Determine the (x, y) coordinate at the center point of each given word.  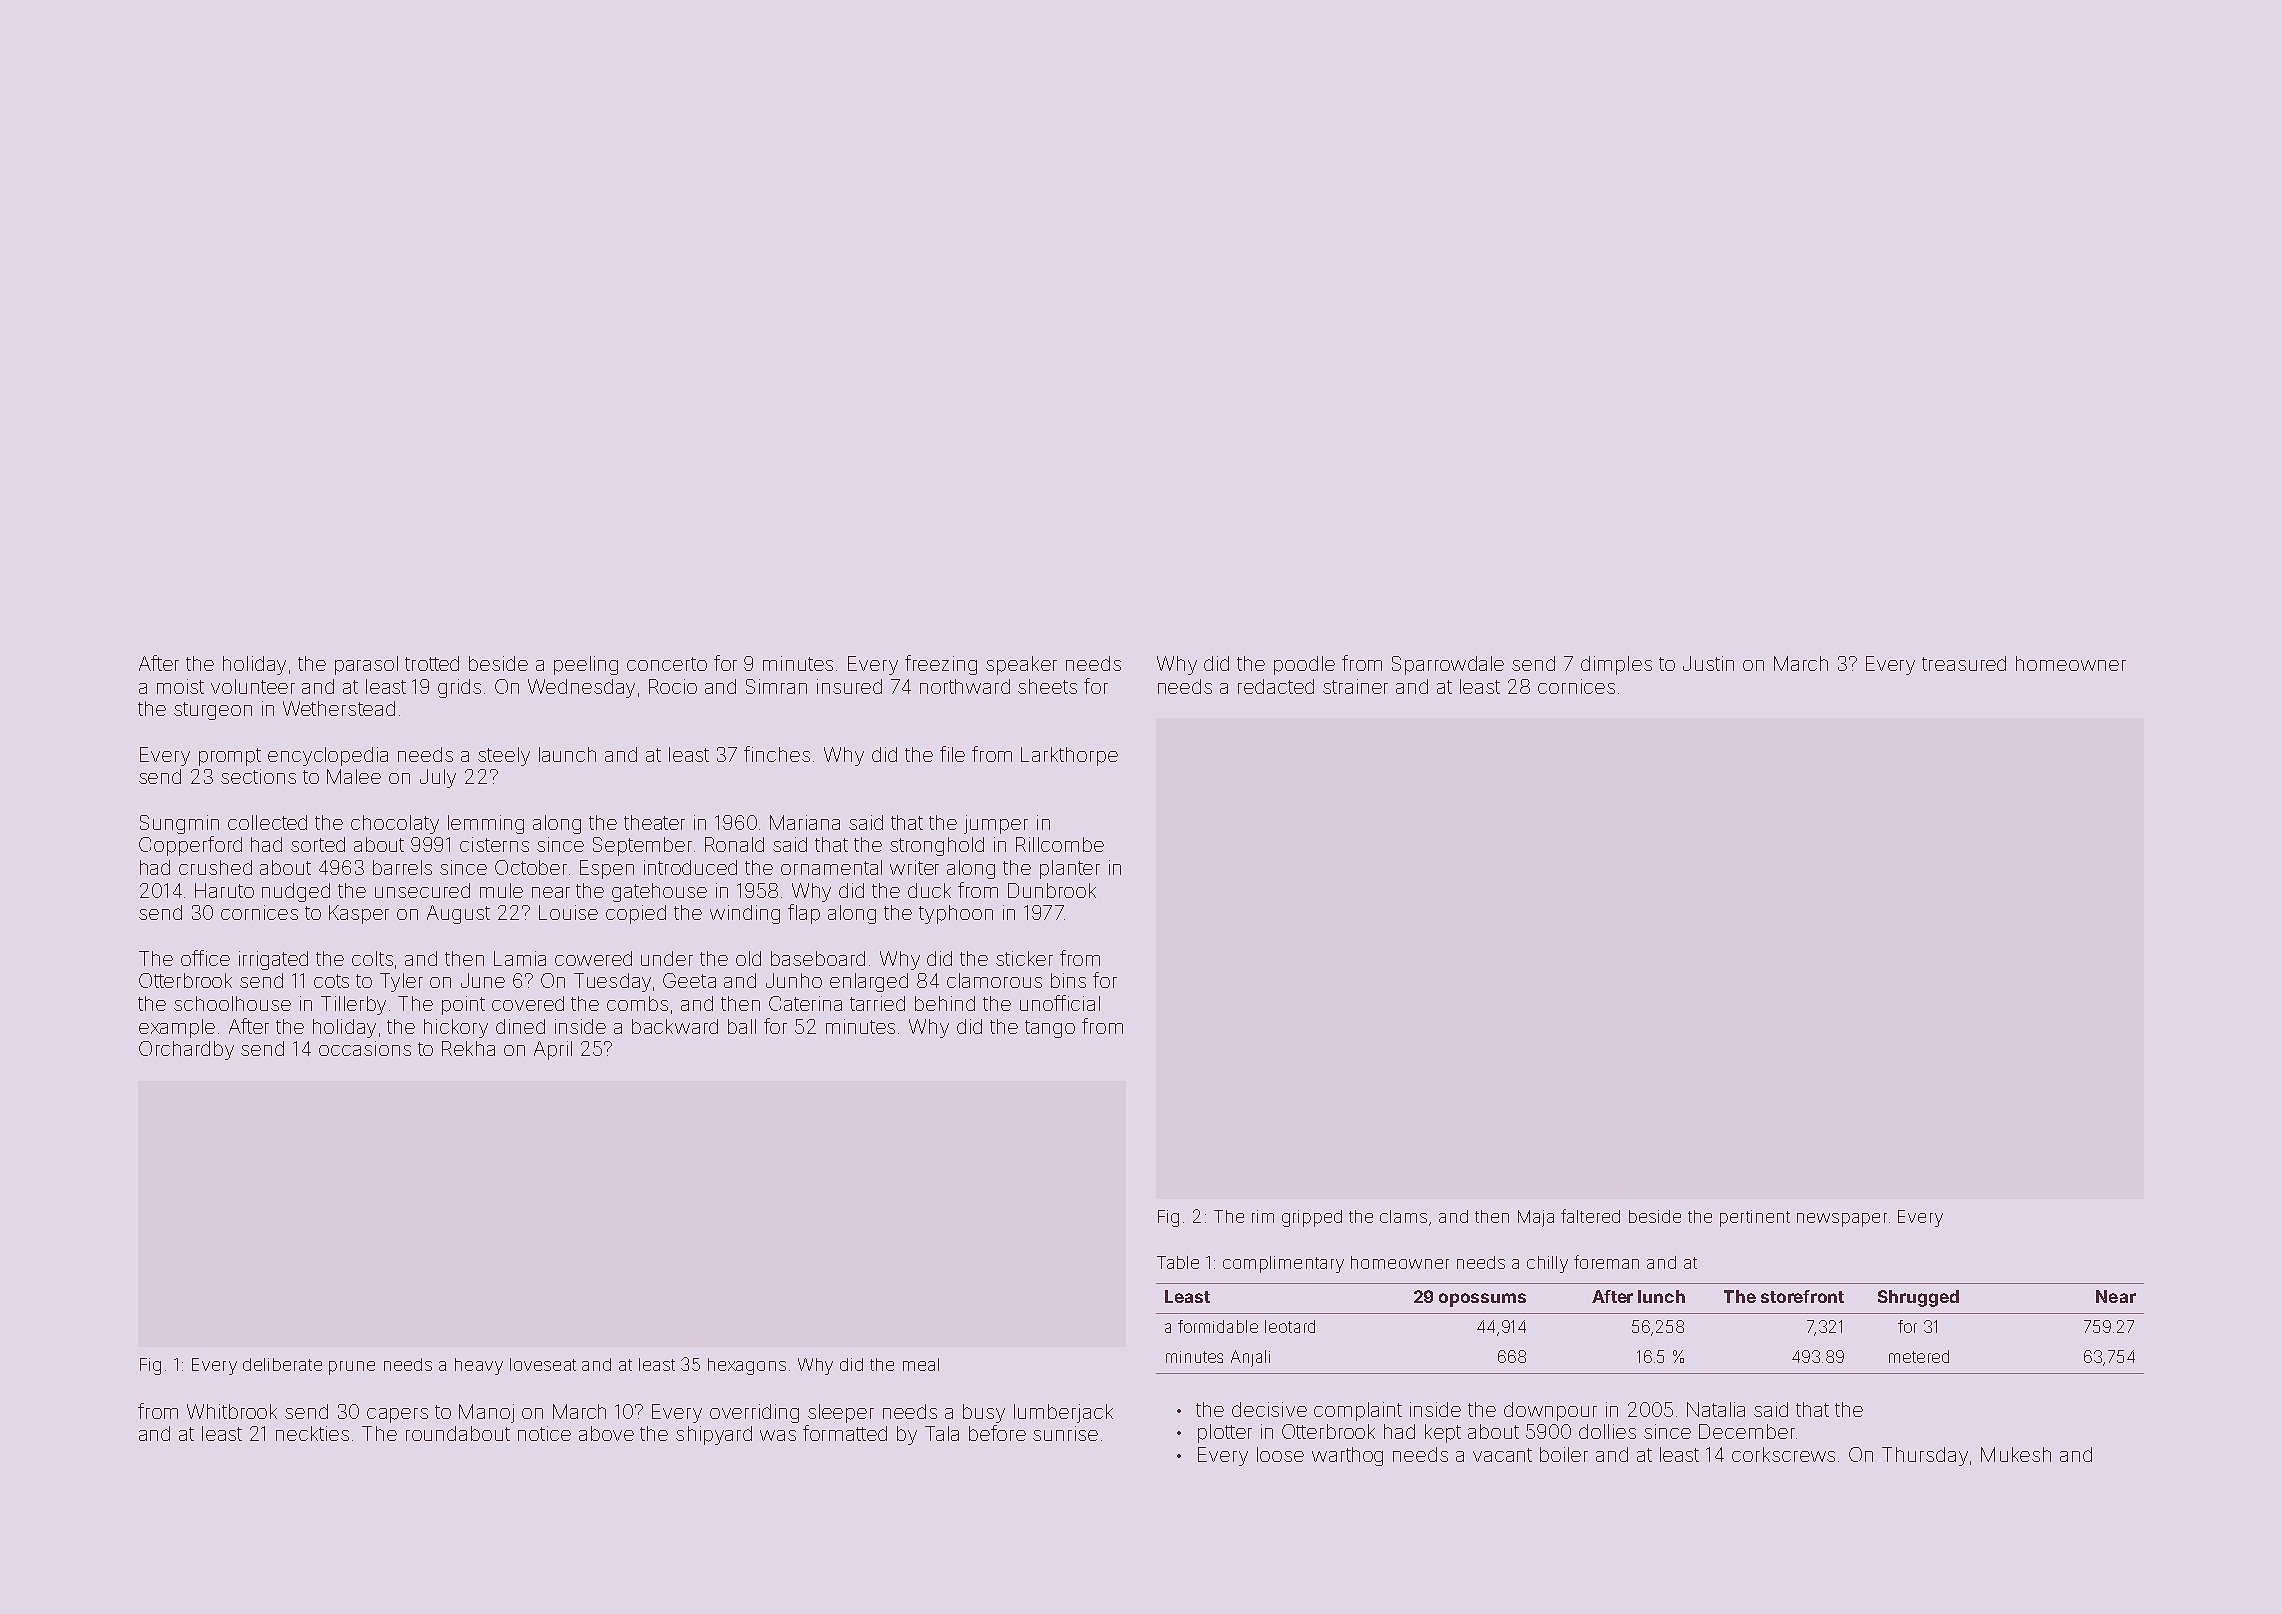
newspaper (1842, 1220)
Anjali (1250, 1358)
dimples (1616, 665)
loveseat (543, 1364)
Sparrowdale (1448, 665)
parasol (366, 665)
